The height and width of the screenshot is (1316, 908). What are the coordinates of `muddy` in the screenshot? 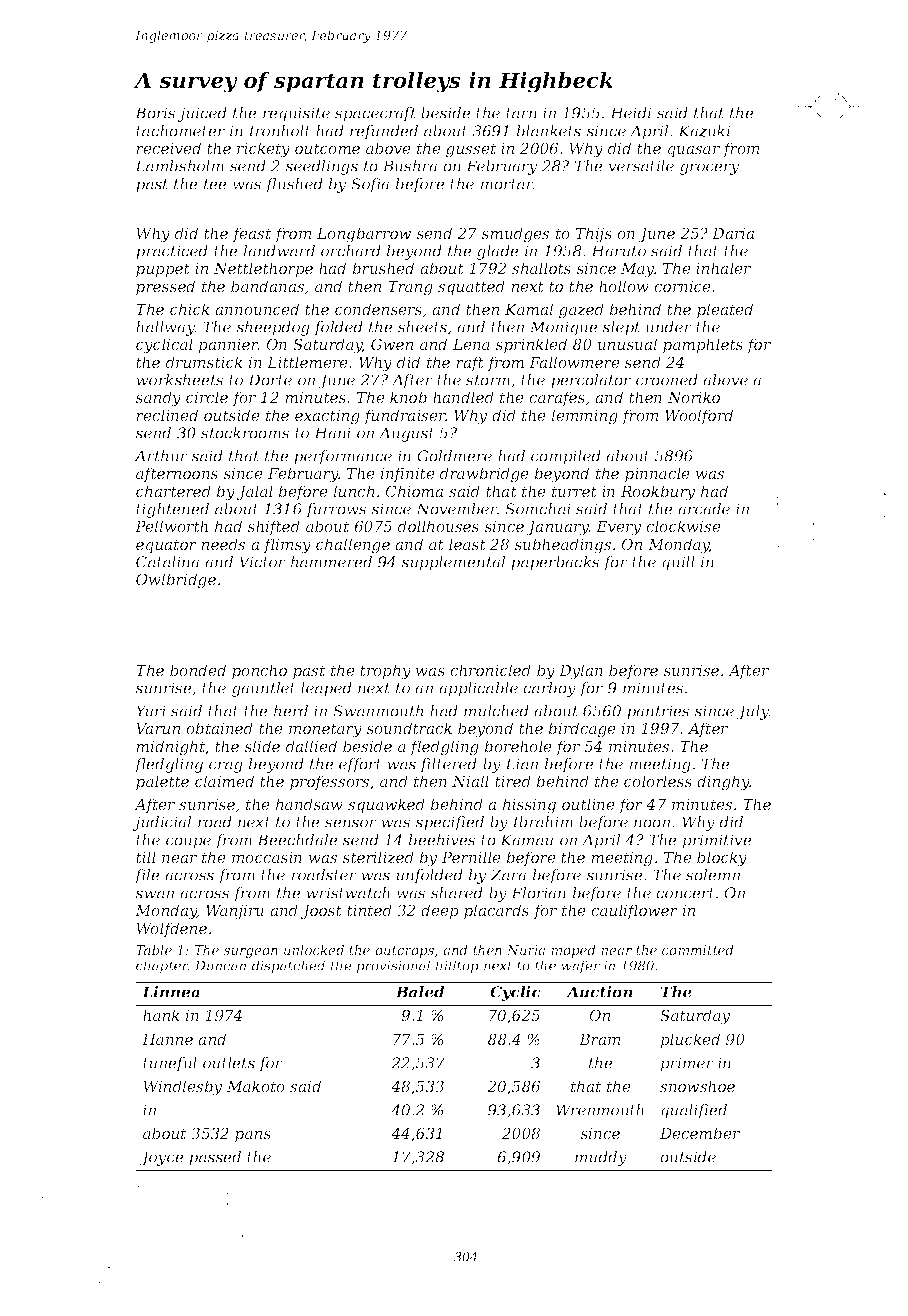 It's located at (601, 1158).
